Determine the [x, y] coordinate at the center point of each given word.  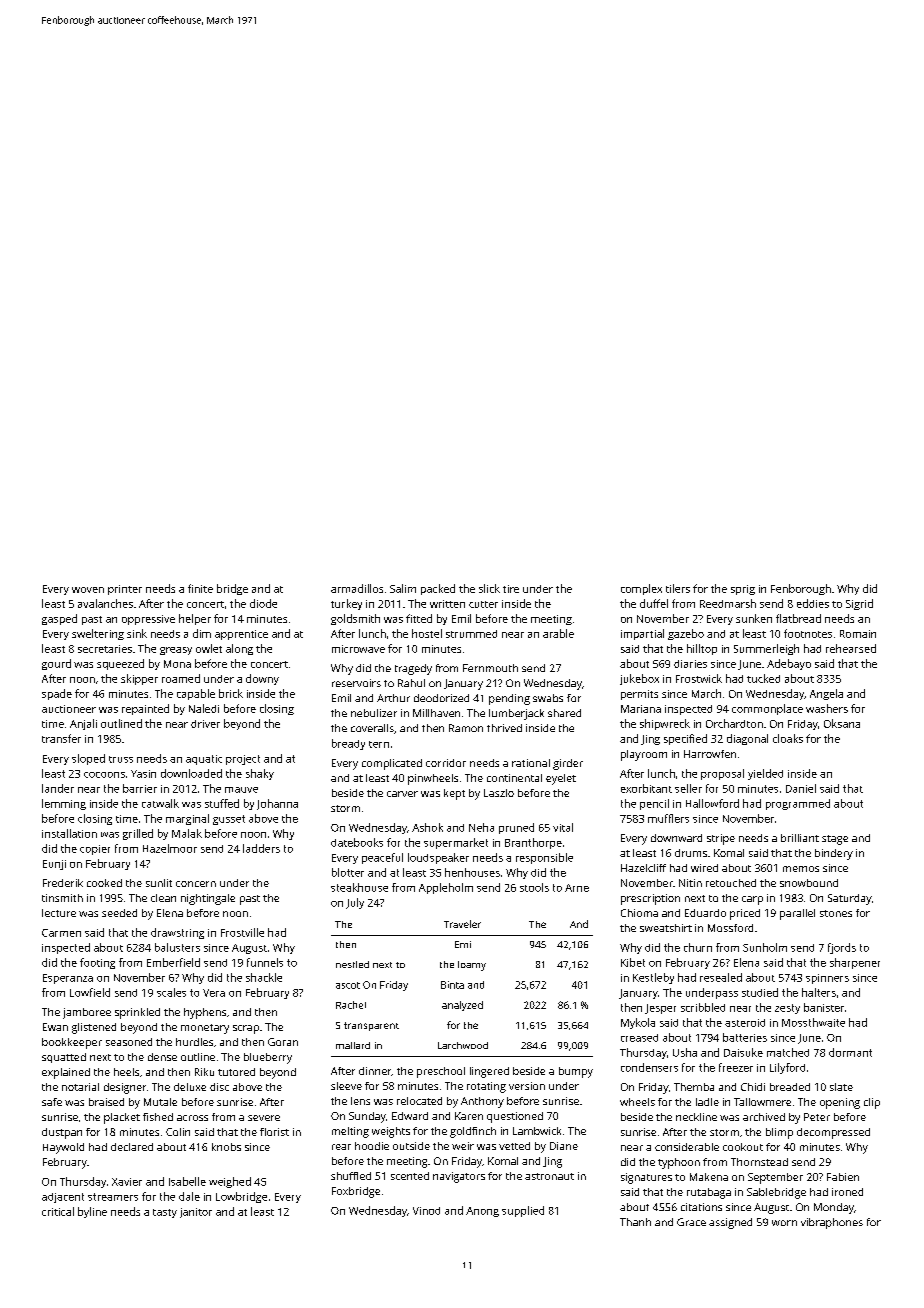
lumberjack [516, 714]
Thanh [635, 1222]
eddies [813, 603]
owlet [209, 648]
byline [92, 1212]
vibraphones [832, 1223]
